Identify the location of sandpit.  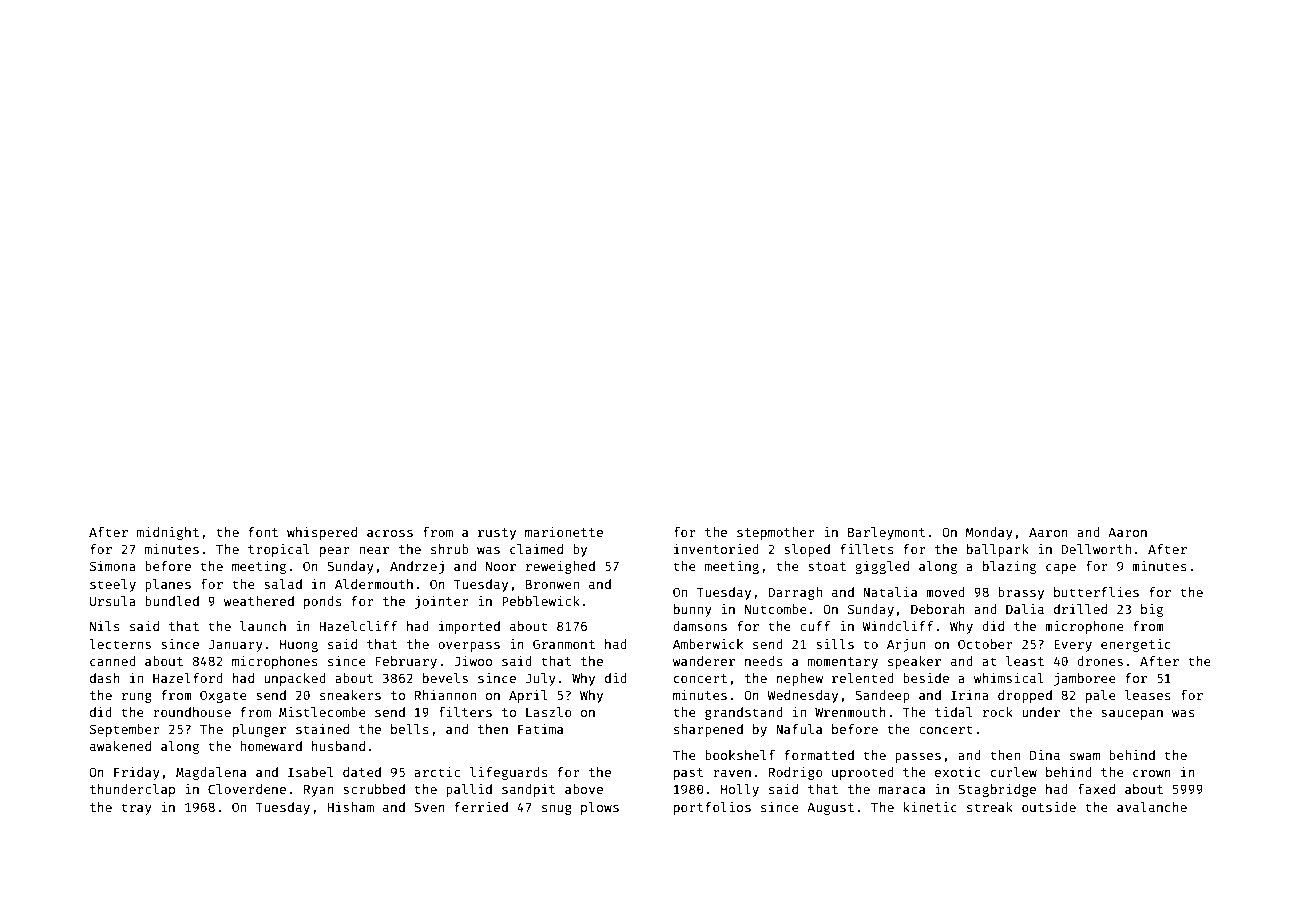
(528, 790).
